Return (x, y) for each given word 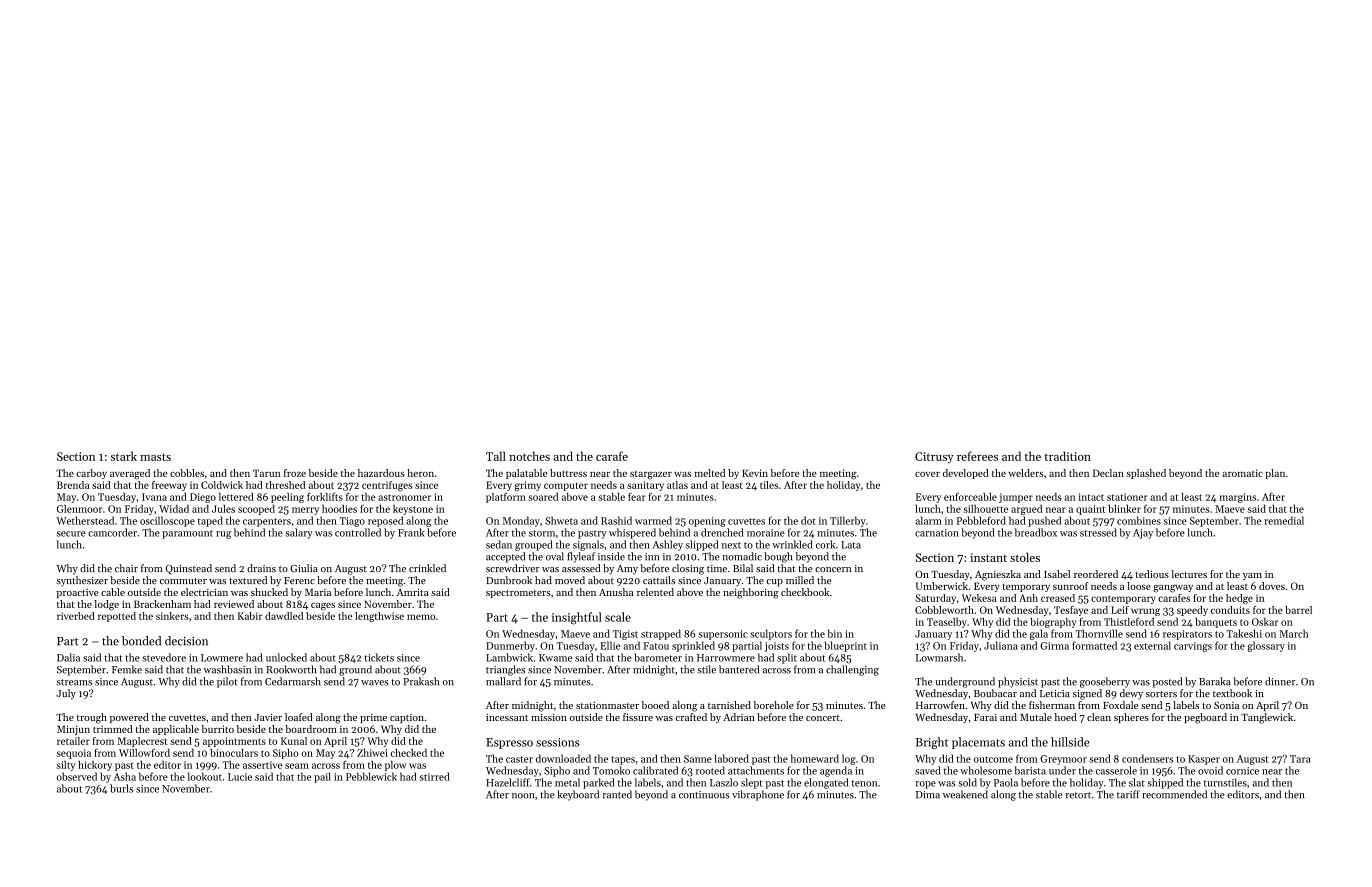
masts (155, 457)
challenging (852, 670)
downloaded (563, 758)
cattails (659, 580)
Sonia (1226, 705)
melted (710, 473)
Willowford (144, 753)
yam (1252, 576)
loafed (299, 717)
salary (299, 533)
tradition (1068, 456)
